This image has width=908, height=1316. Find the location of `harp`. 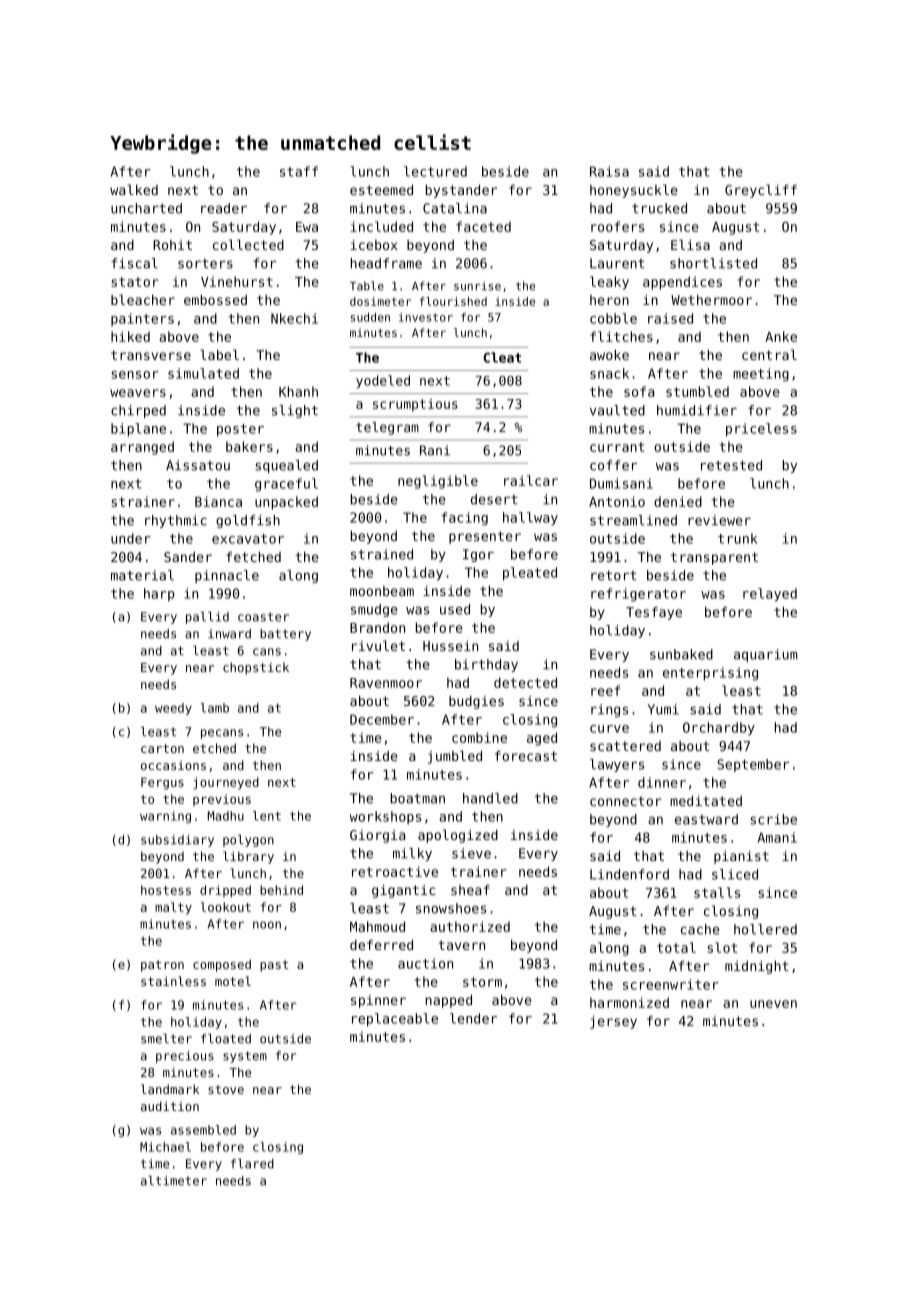

harp is located at coordinates (159, 594).
